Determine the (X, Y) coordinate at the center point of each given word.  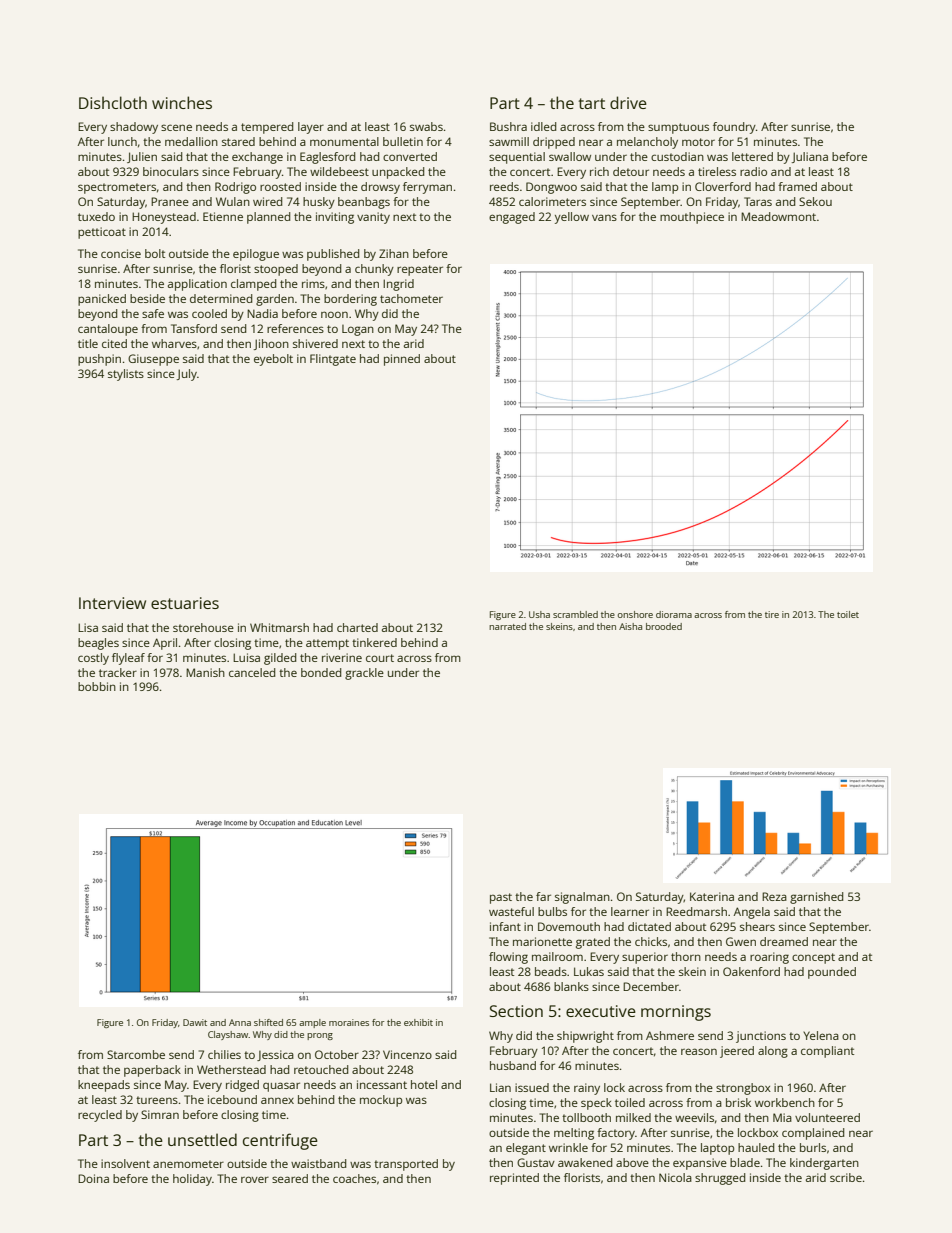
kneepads (104, 1086)
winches (182, 102)
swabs (426, 126)
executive (601, 1011)
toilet (848, 614)
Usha (539, 614)
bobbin (97, 686)
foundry (734, 128)
